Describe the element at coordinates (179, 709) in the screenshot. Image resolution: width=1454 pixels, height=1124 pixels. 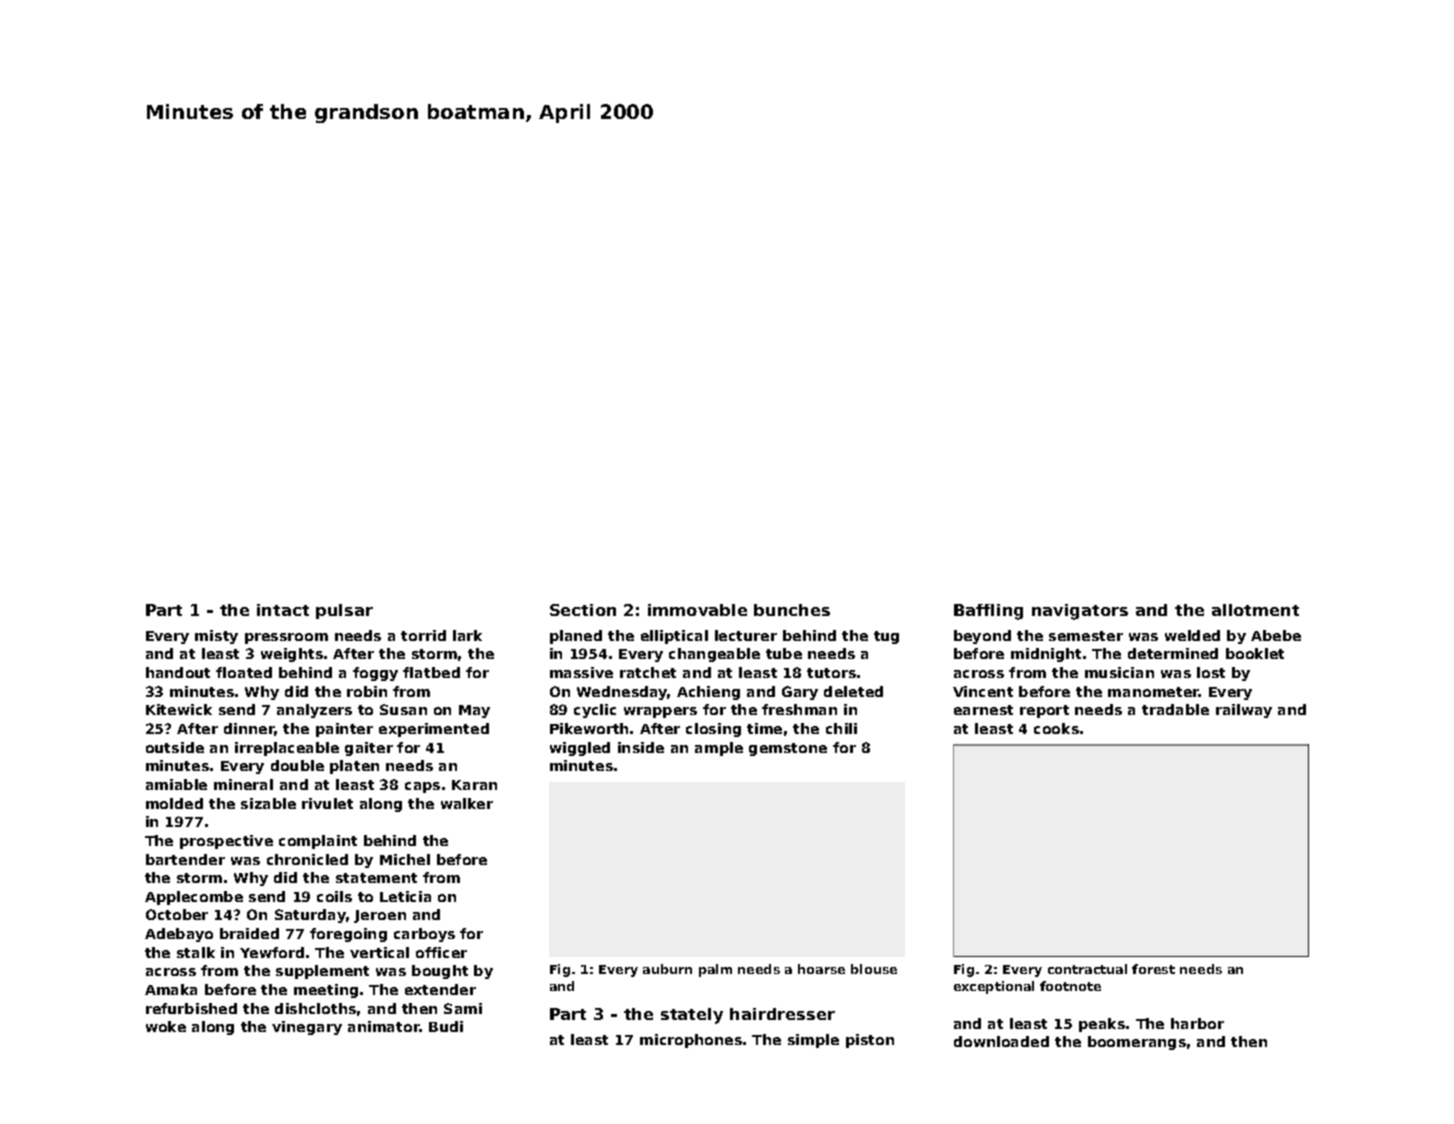
I see `Kitewick` at that location.
